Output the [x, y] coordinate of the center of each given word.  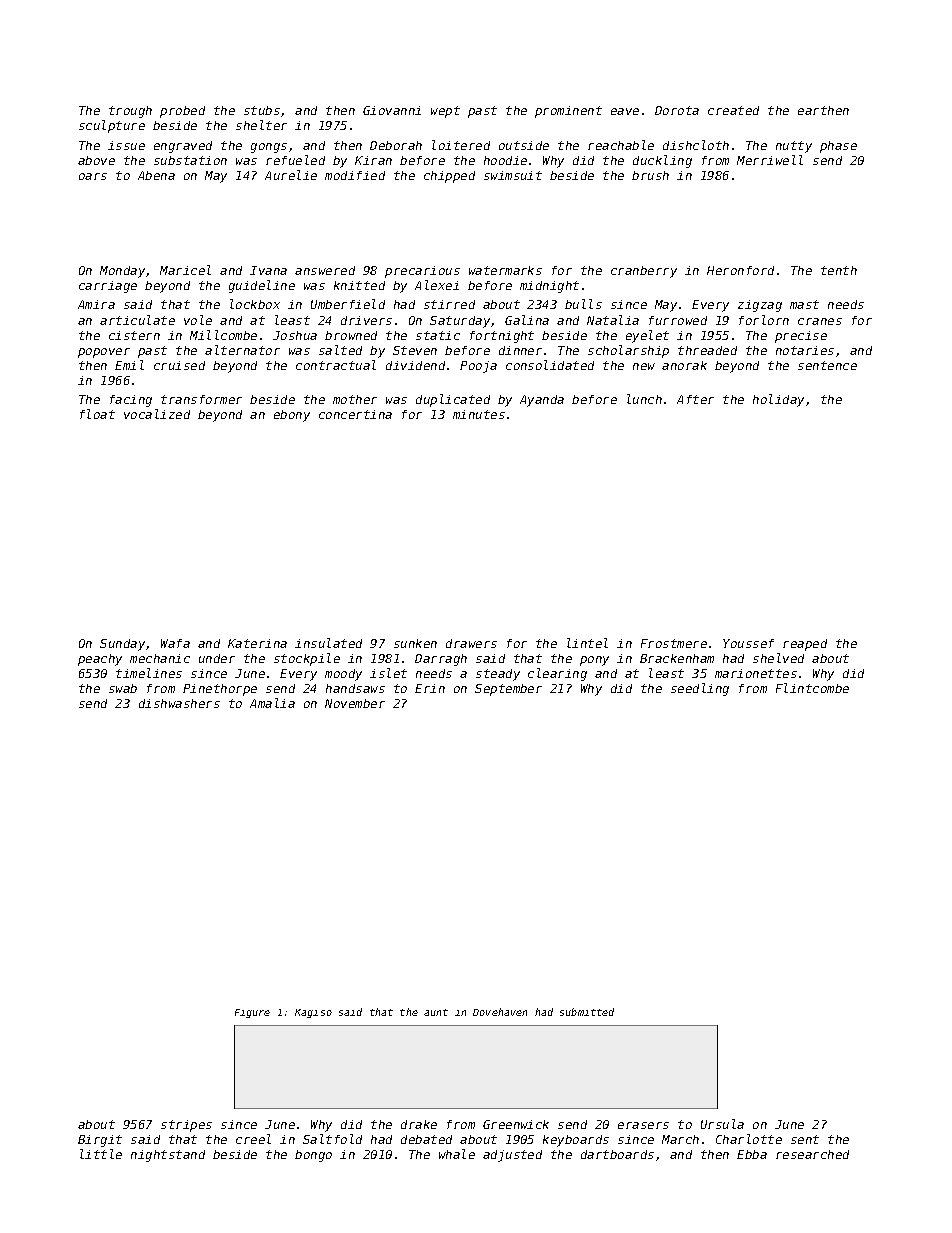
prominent [568, 112]
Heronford [740, 270]
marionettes [756, 673]
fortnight [502, 337]
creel [253, 1139]
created [733, 110]
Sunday [123, 645]
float [97, 414]
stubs [262, 110]
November [355, 703]
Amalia [272, 703]
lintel [587, 643]
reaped [805, 645]
